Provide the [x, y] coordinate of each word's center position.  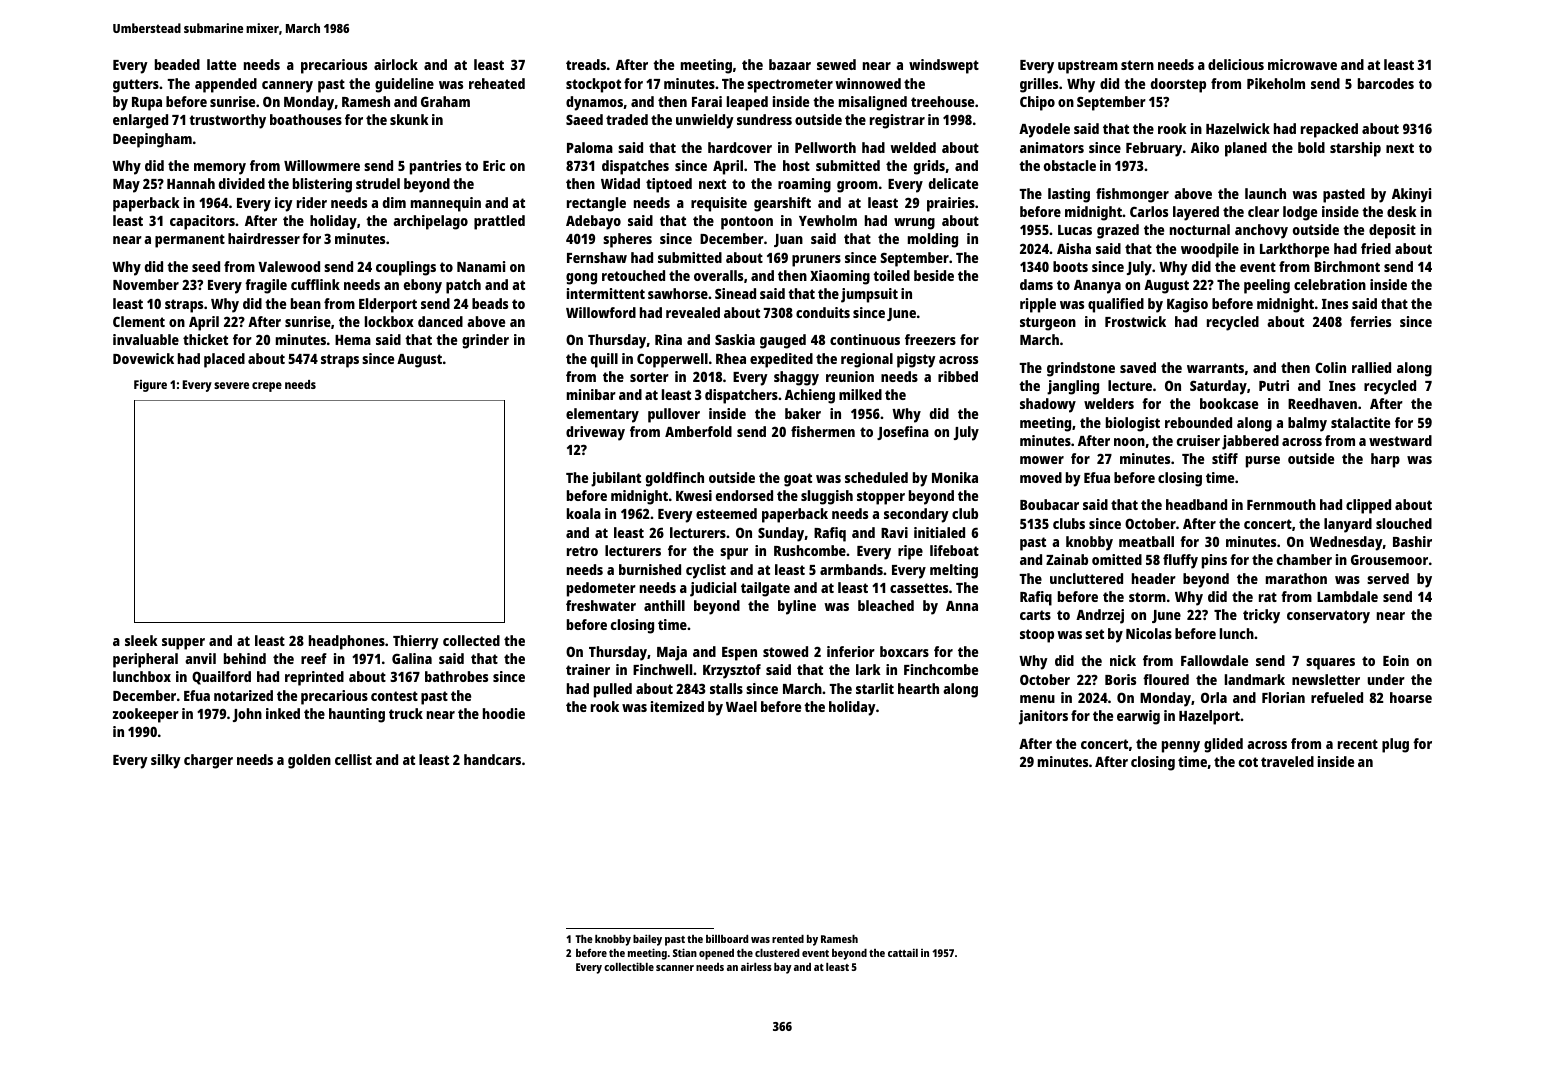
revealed [693, 312]
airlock [396, 64]
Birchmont [1347, 266]
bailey [647, 940]
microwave [1302, 64]
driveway [595, 433]
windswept [944, 66]
